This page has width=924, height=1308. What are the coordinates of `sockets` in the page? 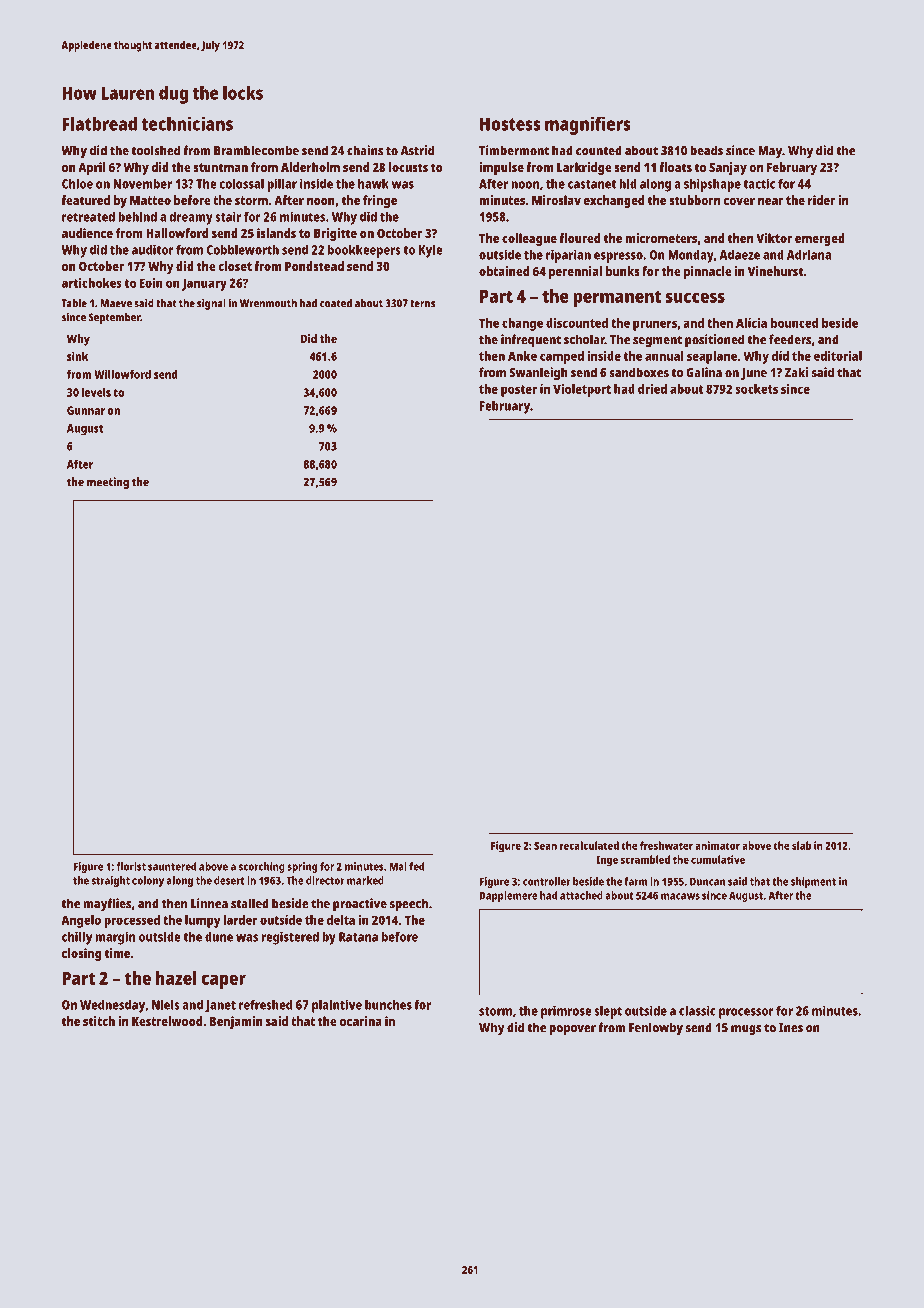 It's located at (756, 389).
